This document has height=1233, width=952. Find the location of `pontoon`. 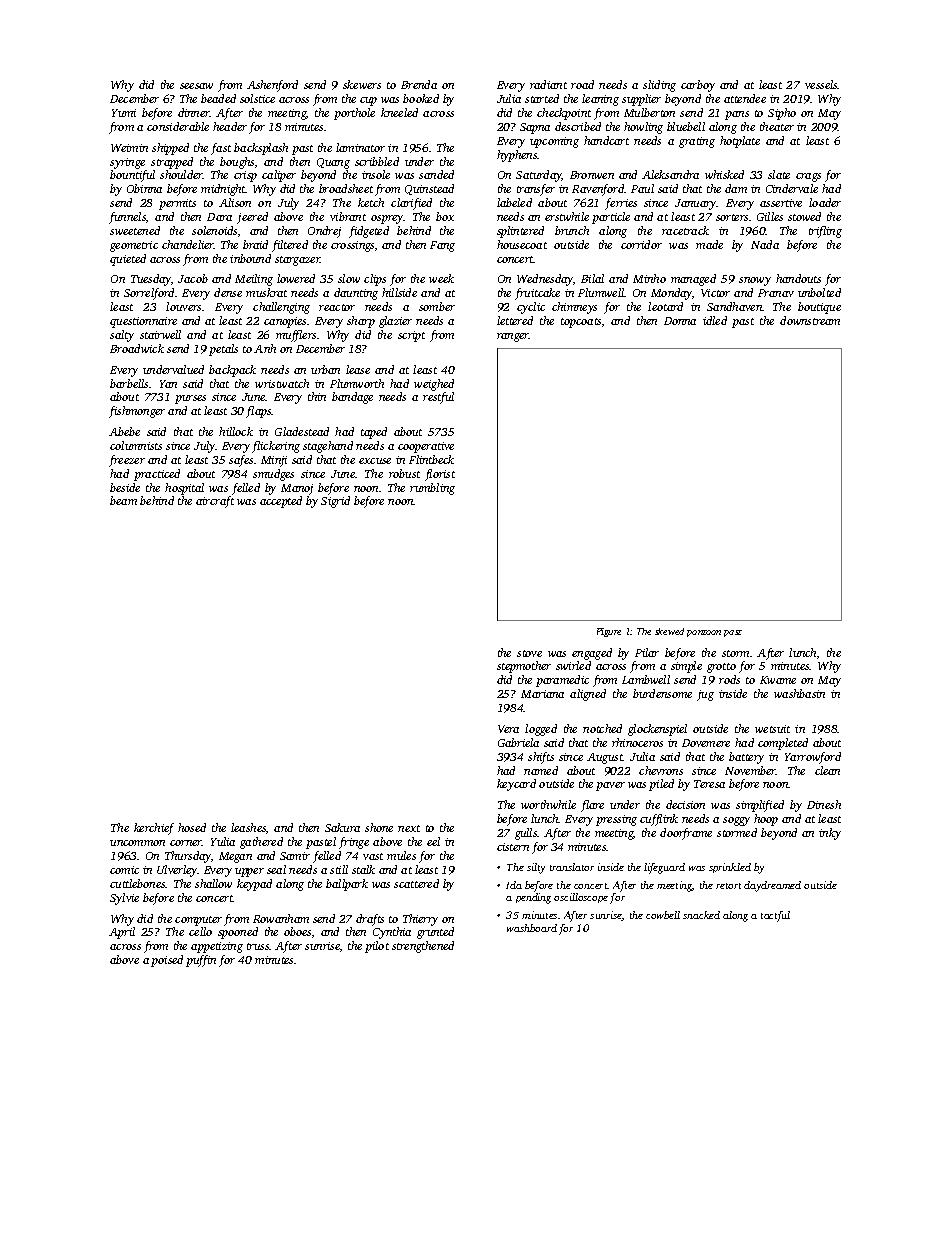

pontoon is located at coordinates (704, 633).
